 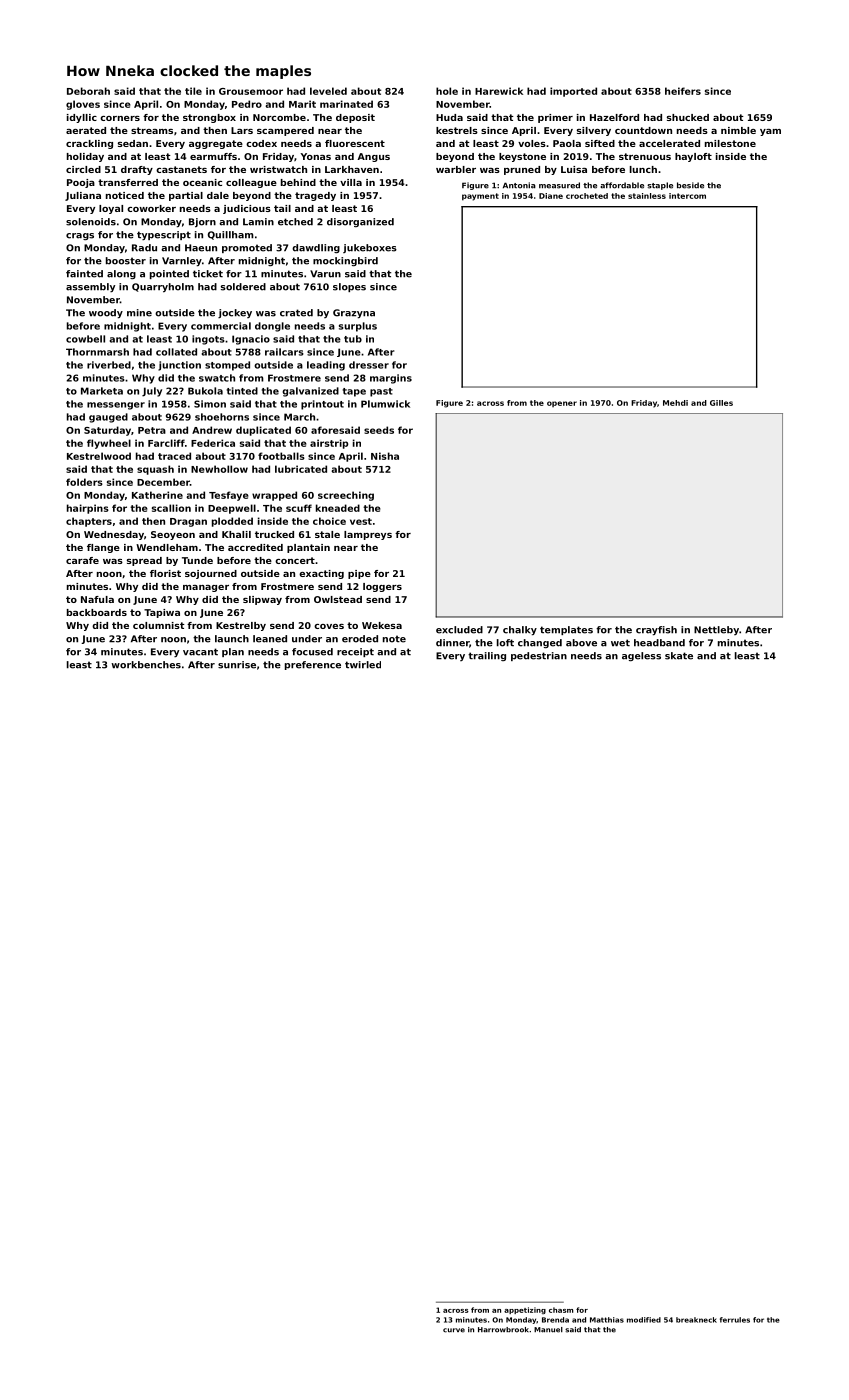 What do you see at coordinates (562, 404) in the page?
I see `opener` at bounding box center [562, 404].
